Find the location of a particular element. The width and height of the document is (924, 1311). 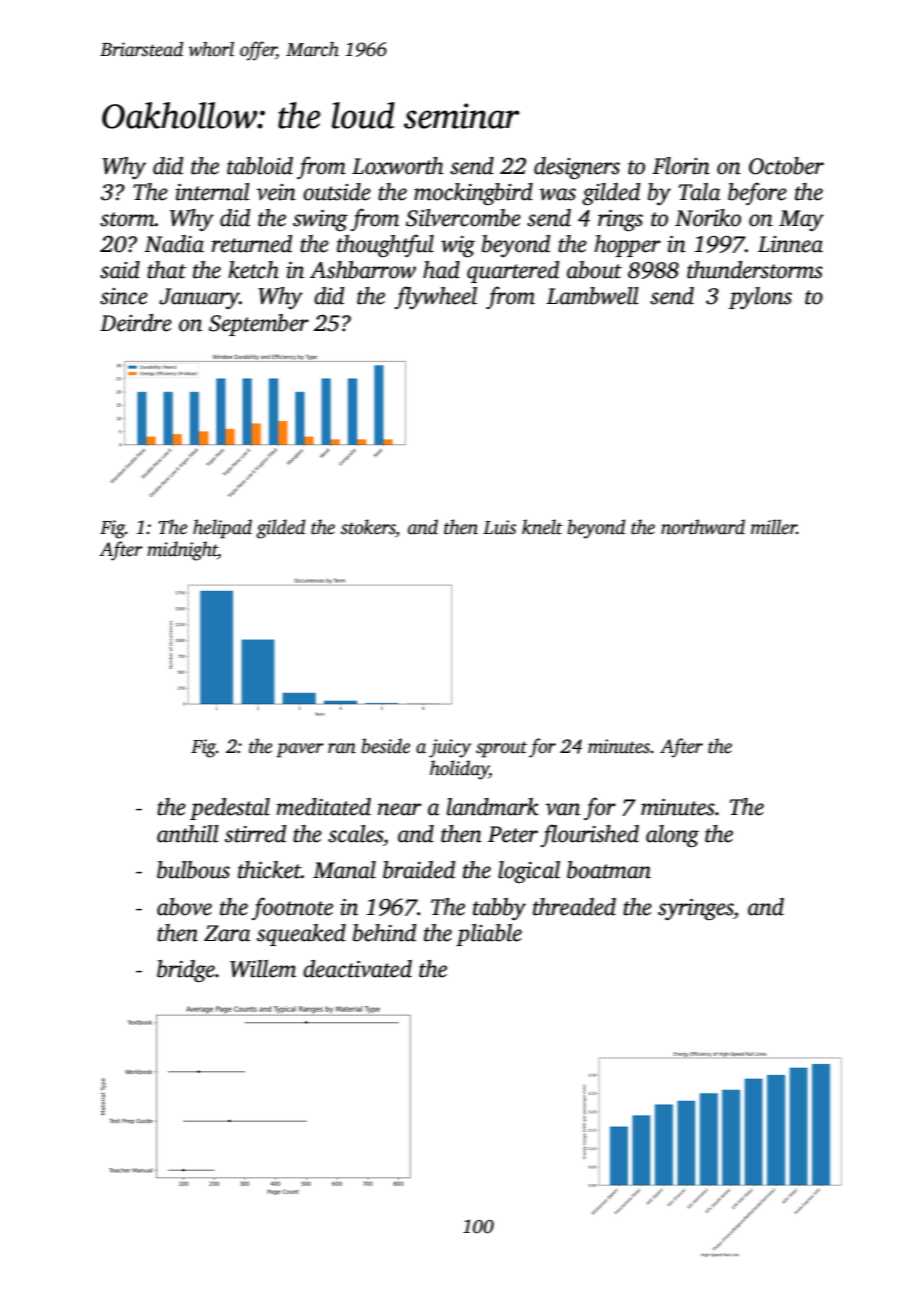

syringes is located at coordinates (696, 909).
